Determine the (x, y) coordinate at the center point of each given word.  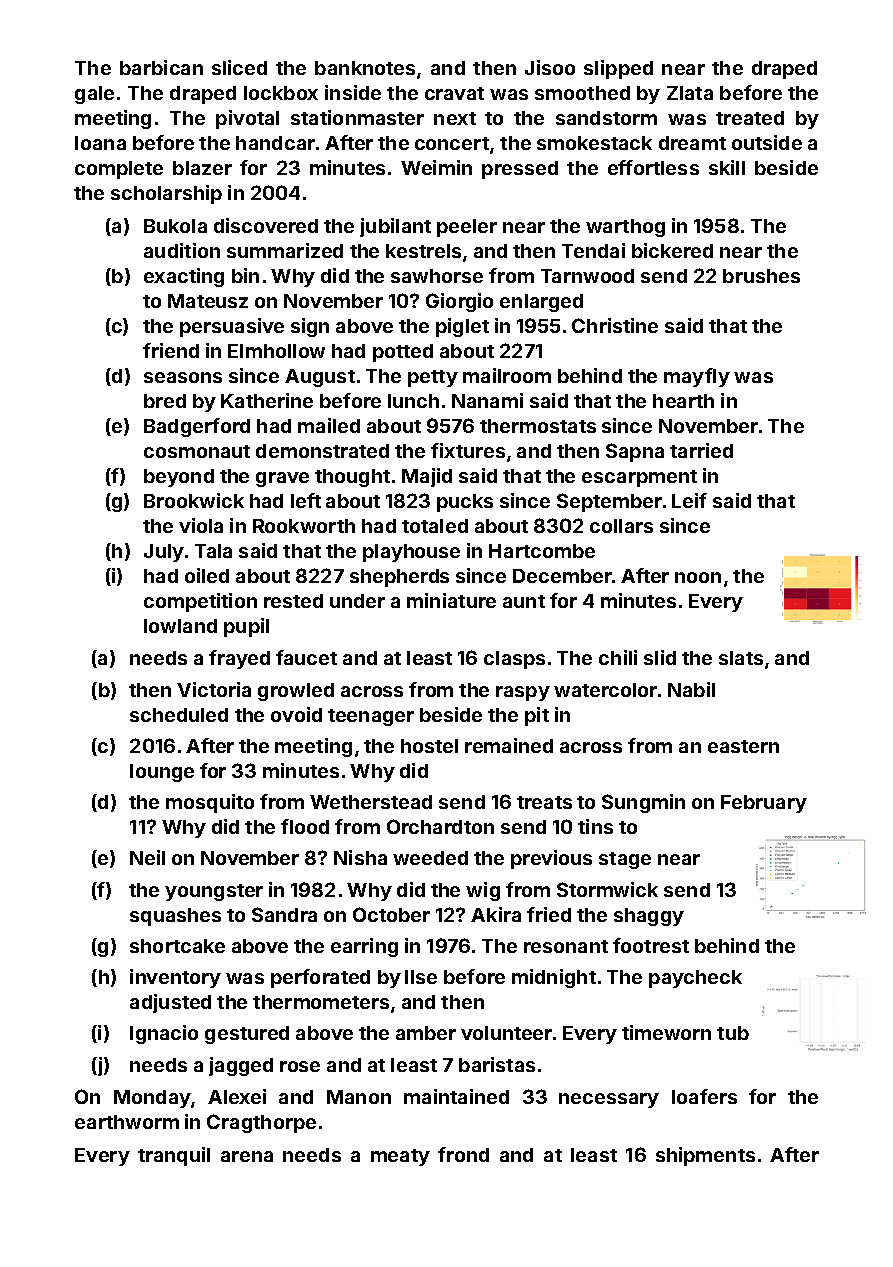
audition (182, 250)
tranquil (174, 1156)
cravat (454, 93)
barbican (161, 67)
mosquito (210, 803)
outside (767, 142)
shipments (705, 1156)
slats (741, 658)
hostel (429, 746)
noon (698, 577)
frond (463, 1154)
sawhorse (437, 276)
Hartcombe (542, 551)
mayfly (697, 377)
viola (201, 525)
